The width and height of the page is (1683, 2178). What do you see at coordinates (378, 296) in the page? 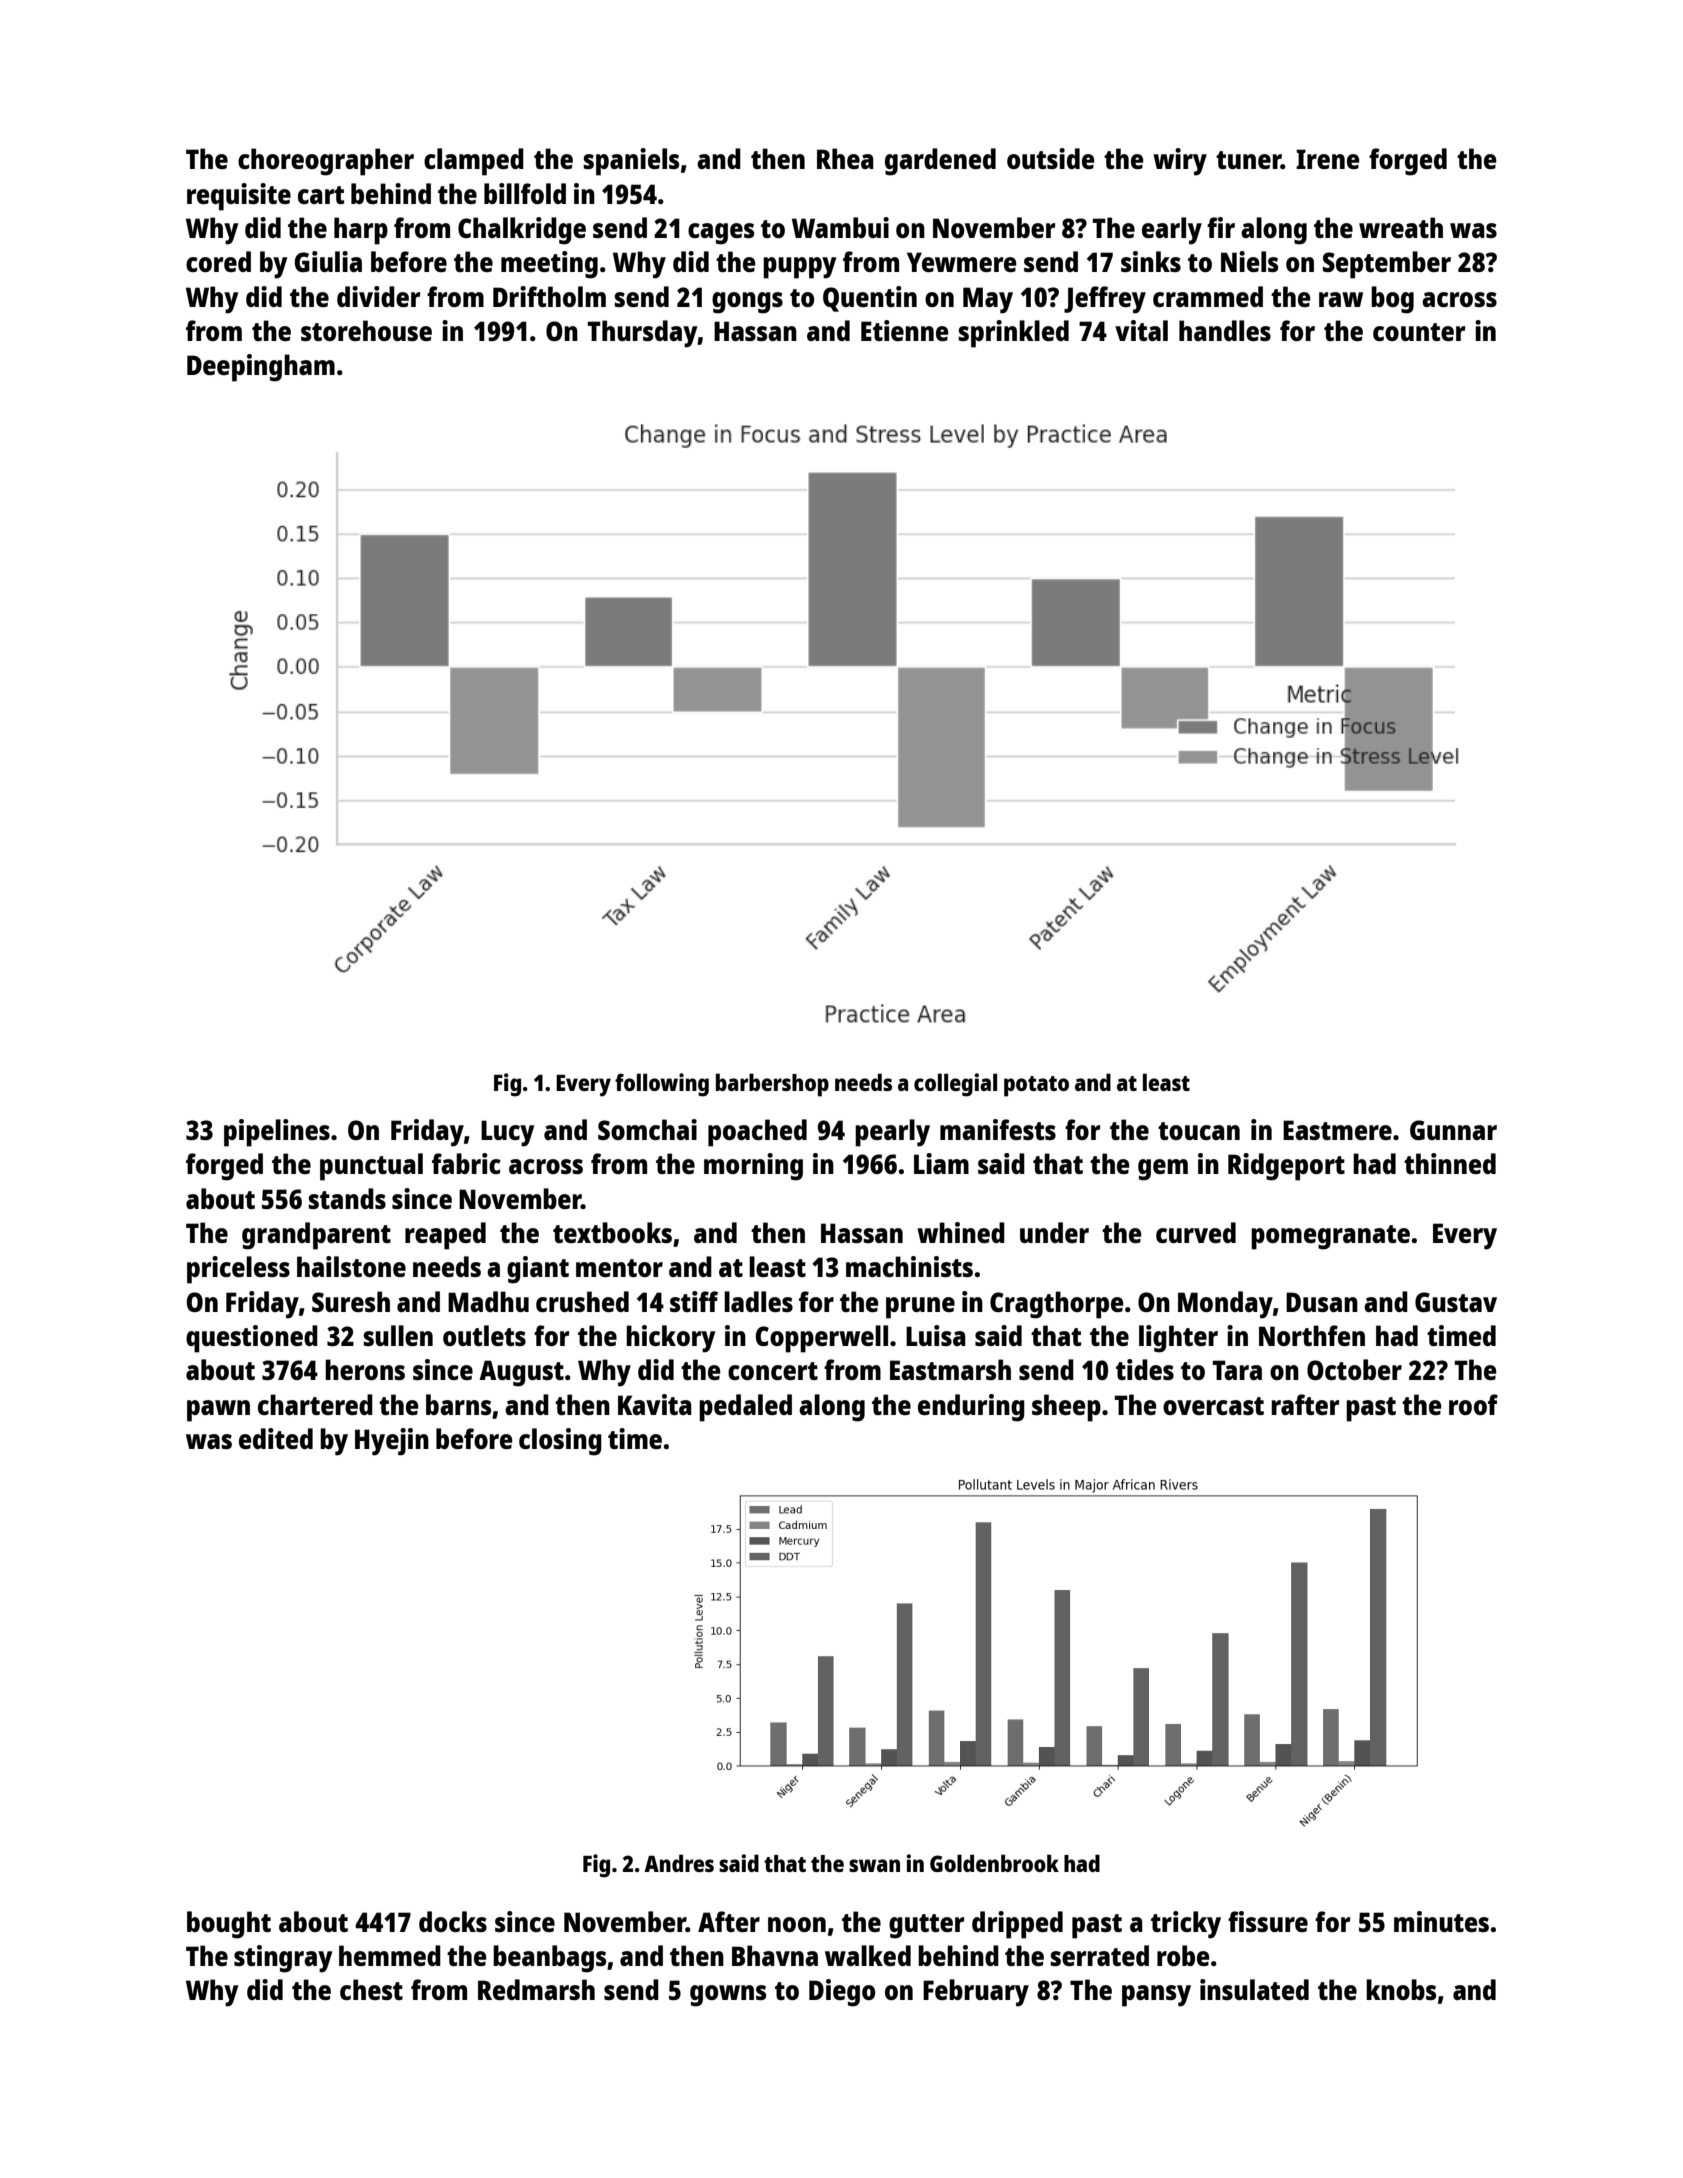
I see `divider` at bounding box center [378, 296].
